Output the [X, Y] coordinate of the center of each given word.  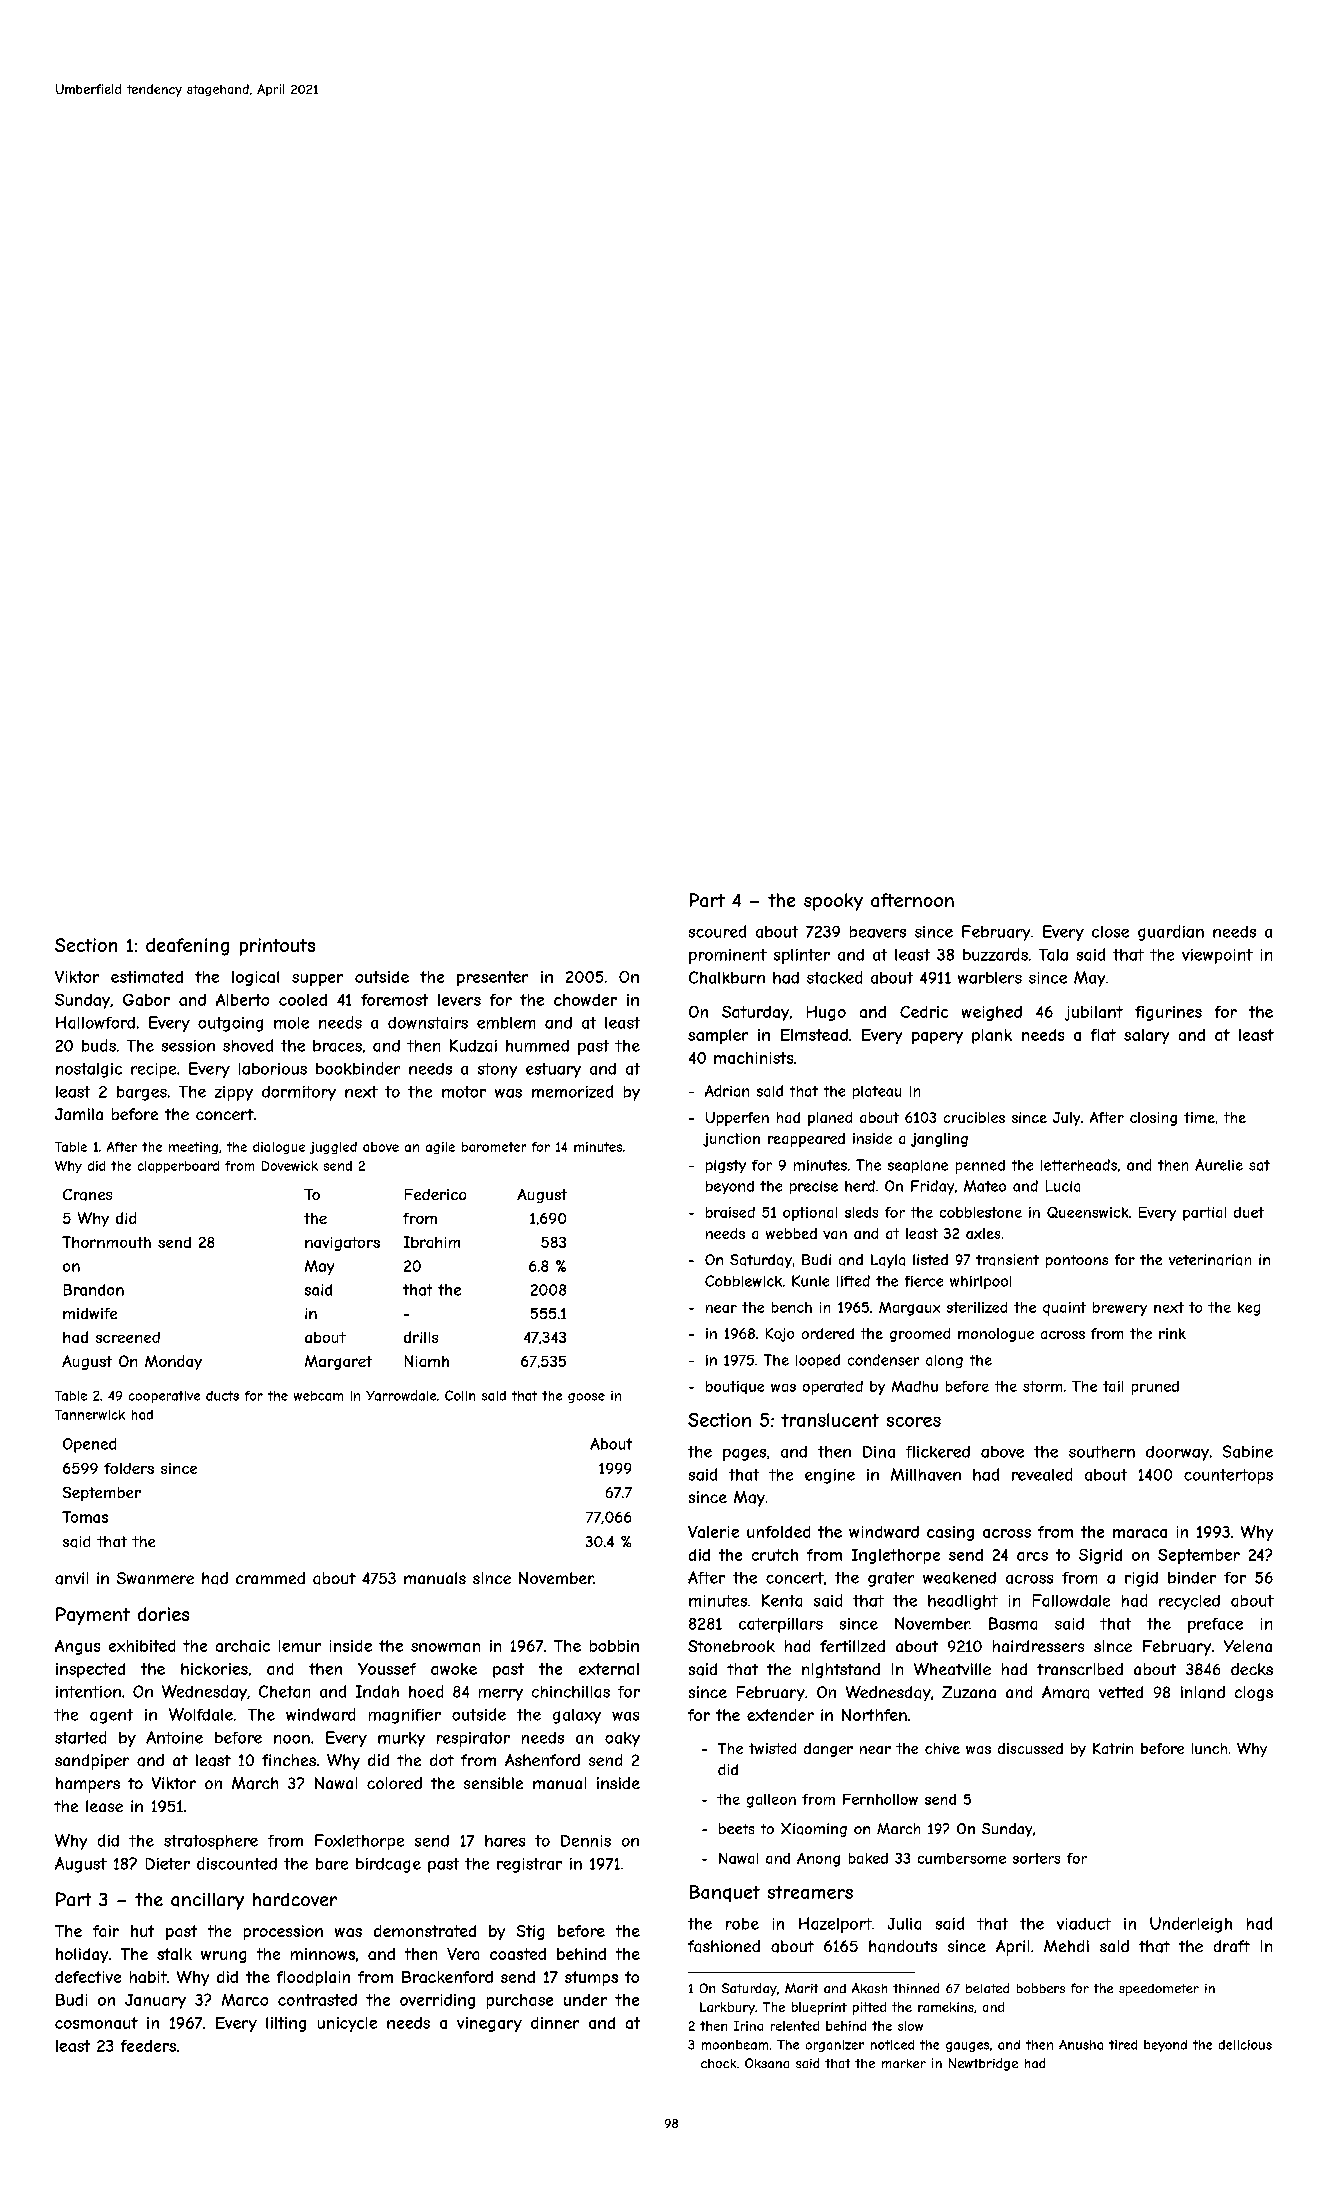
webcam [318, 1396]
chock [718, 2063]
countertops [1228, 1476]
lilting [286, 2024]
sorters [1036, 1858]
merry [501, 1695]
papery [937, 1038]
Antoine [174, 1737]
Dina [879, 1452]
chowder [585, 1000]
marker [904, 2063]
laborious [273, 1069]
